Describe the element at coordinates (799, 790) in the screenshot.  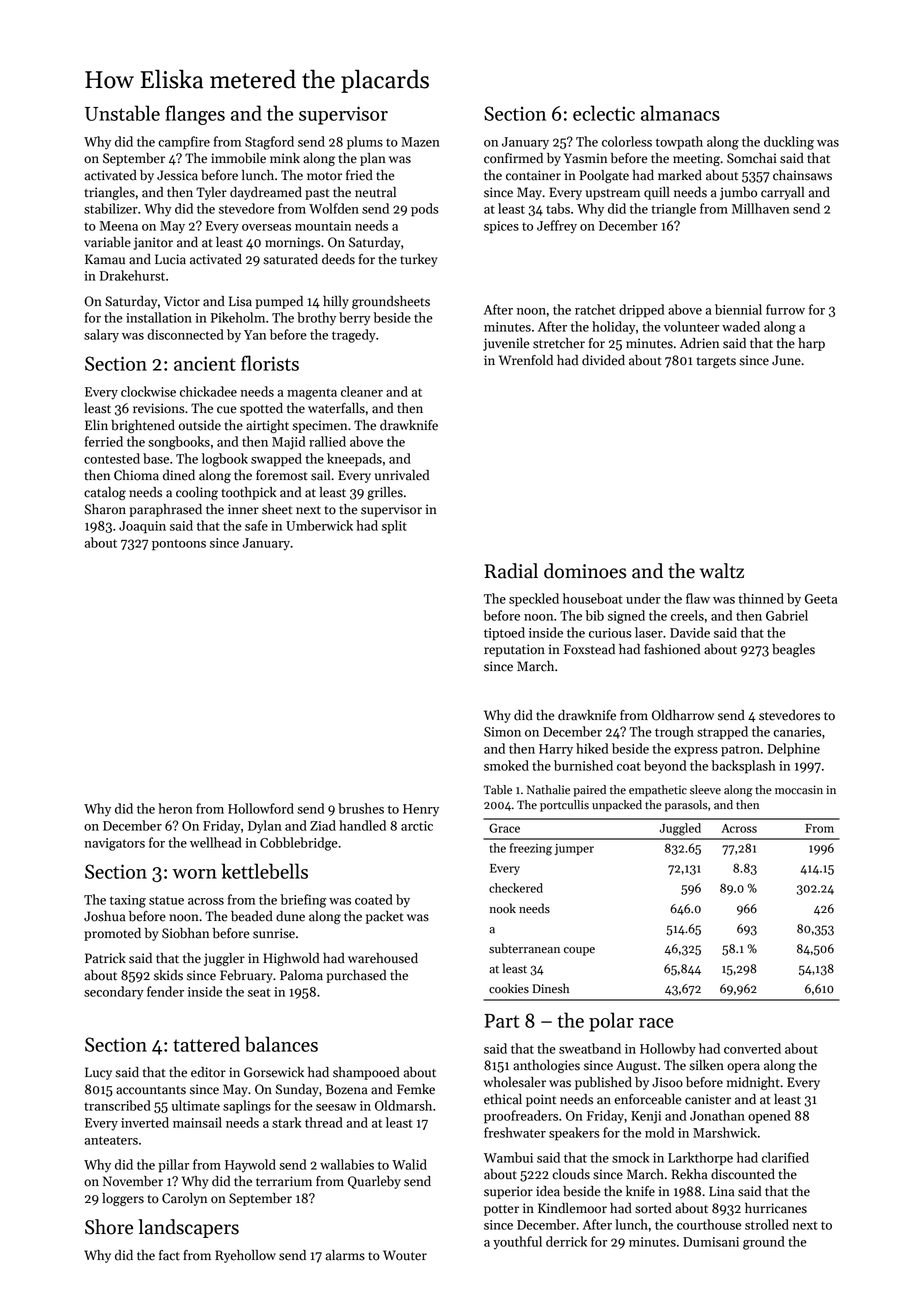
I see `moccasin` at that location.
